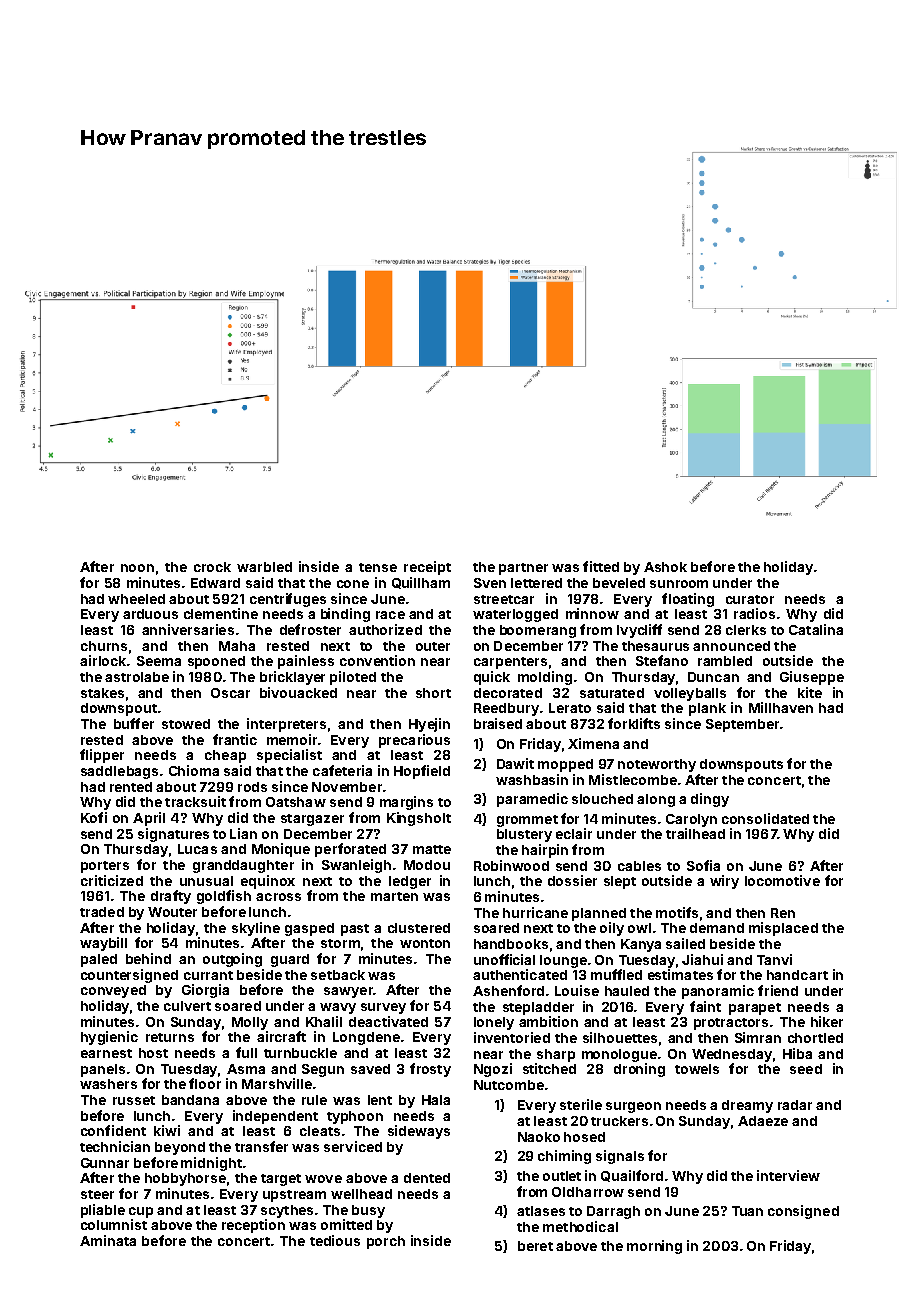 The height and width of the document is (1308, 924). What do you see at coordinates (108, 1240) in the document?
I see `Aminata` at bounding box center [108, 1240].
